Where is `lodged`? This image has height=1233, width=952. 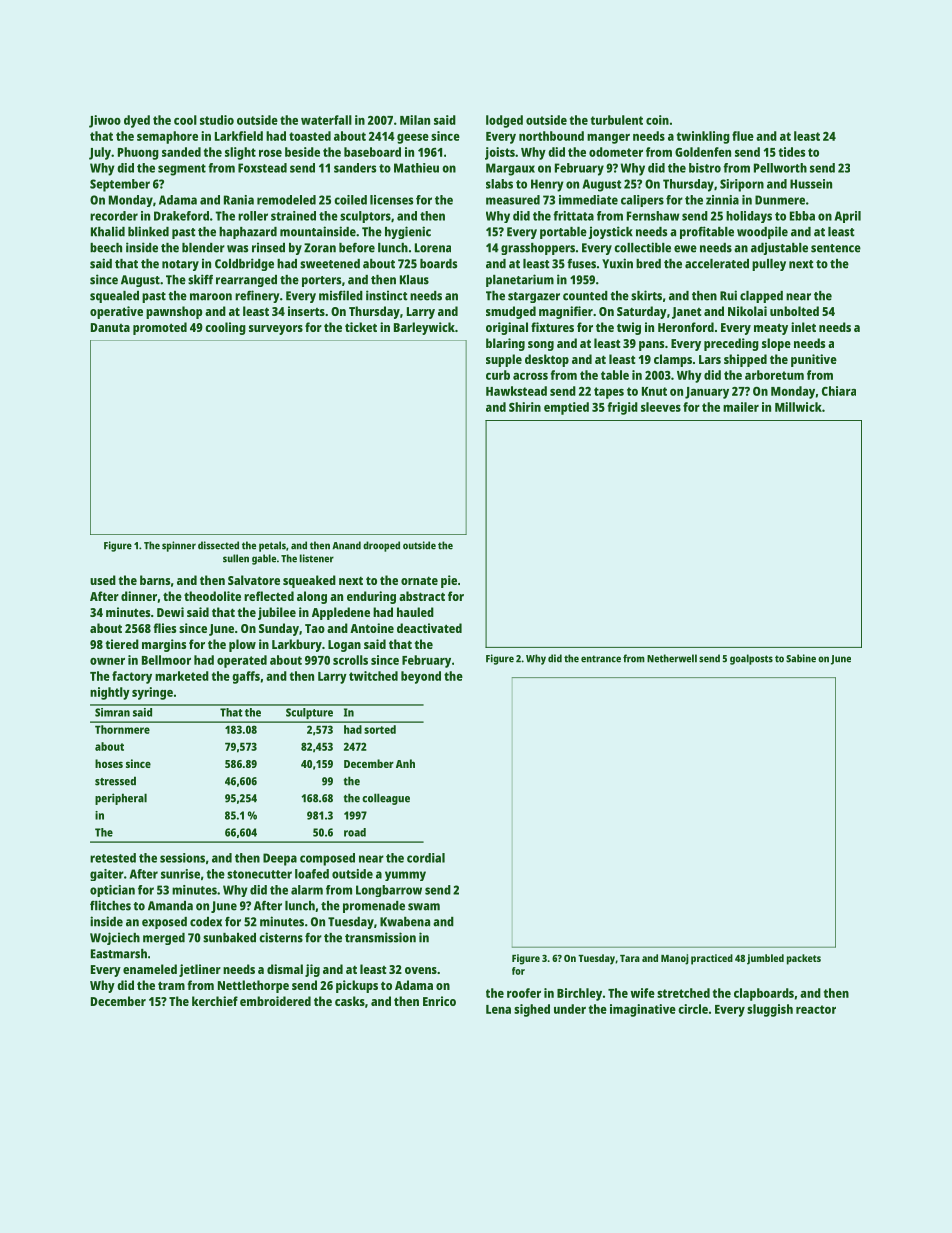
lodged is located at coordinates (504, 121).
